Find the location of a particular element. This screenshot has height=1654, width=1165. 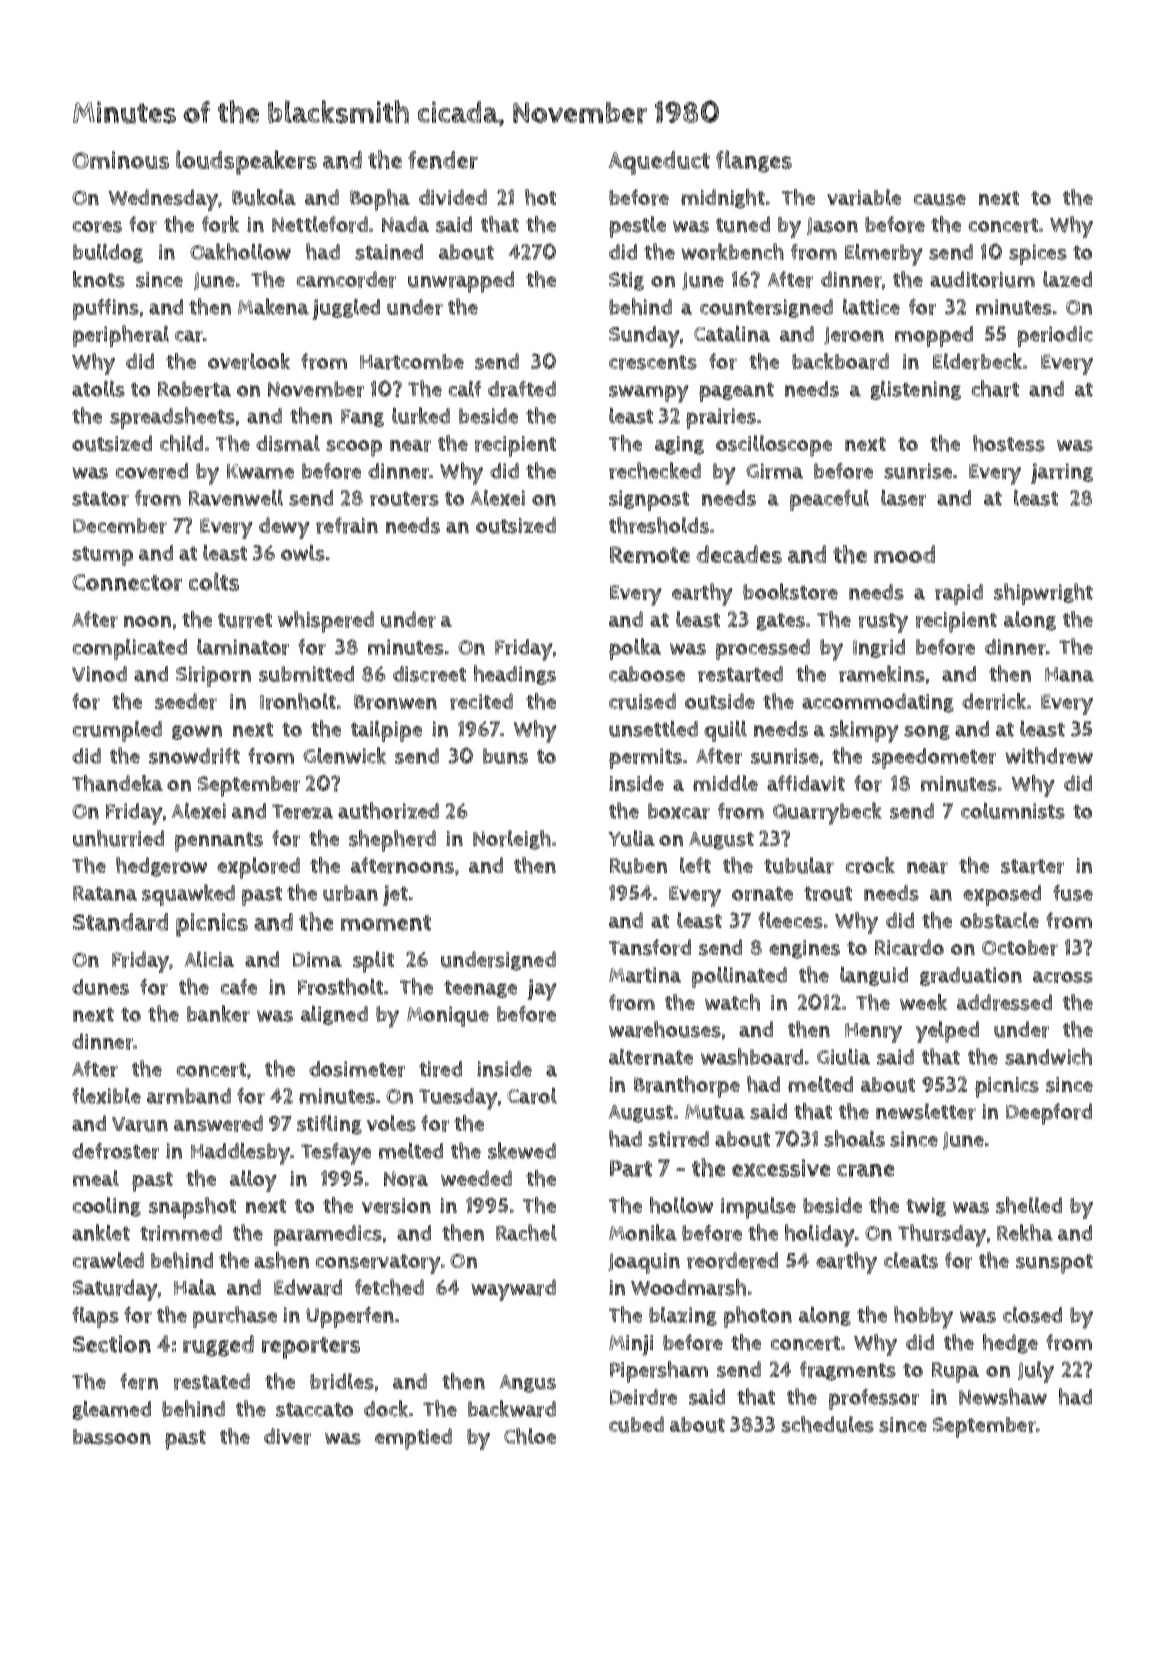

warehouses is located at coordinates (665, 1029).
